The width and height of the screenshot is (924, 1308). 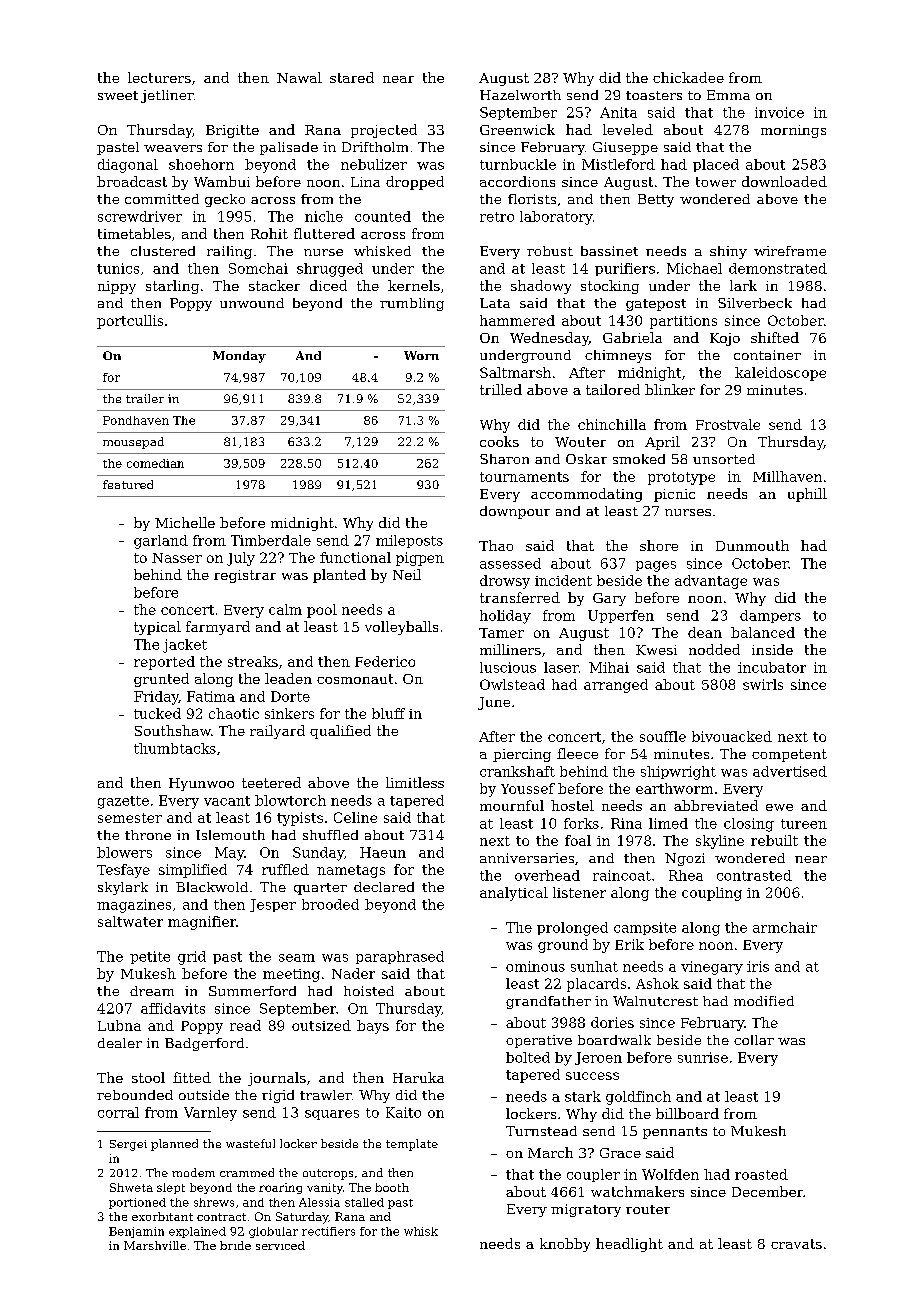 What do you see at coordinates (250, 1143) in the screenshot?
I see `wasteful` at bounding box center [250, 1143].
